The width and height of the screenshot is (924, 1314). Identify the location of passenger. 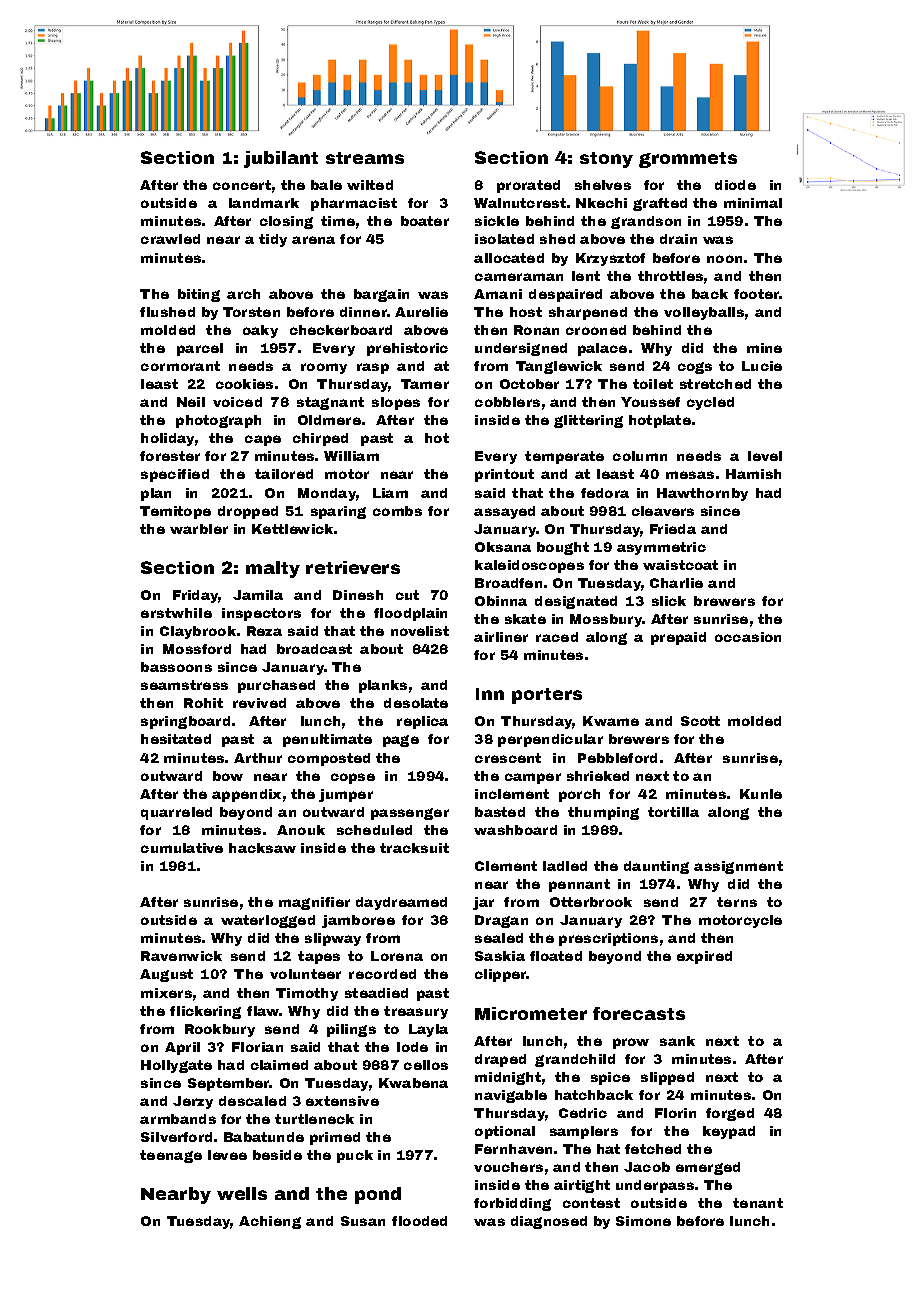
(410, 814).
